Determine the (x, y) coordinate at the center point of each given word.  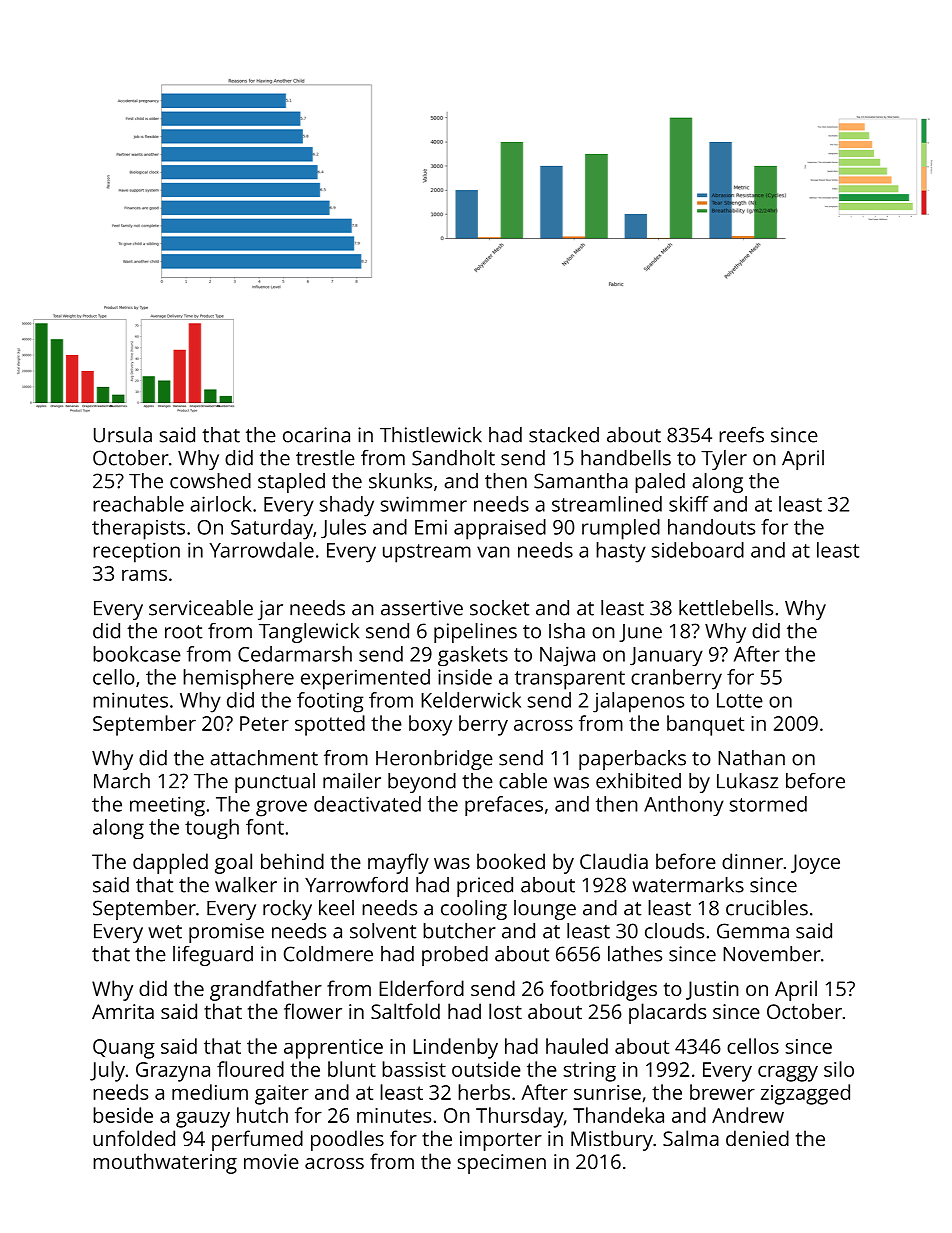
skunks (400, 481)
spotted (330, 725)
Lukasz (747, 781)
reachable (138, 504)
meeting (167, 806)
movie (271, 1161)
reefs (741, 435)
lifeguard (213, 956)
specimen (502, 1164)
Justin (712, 990)
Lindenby (455, 1048)
